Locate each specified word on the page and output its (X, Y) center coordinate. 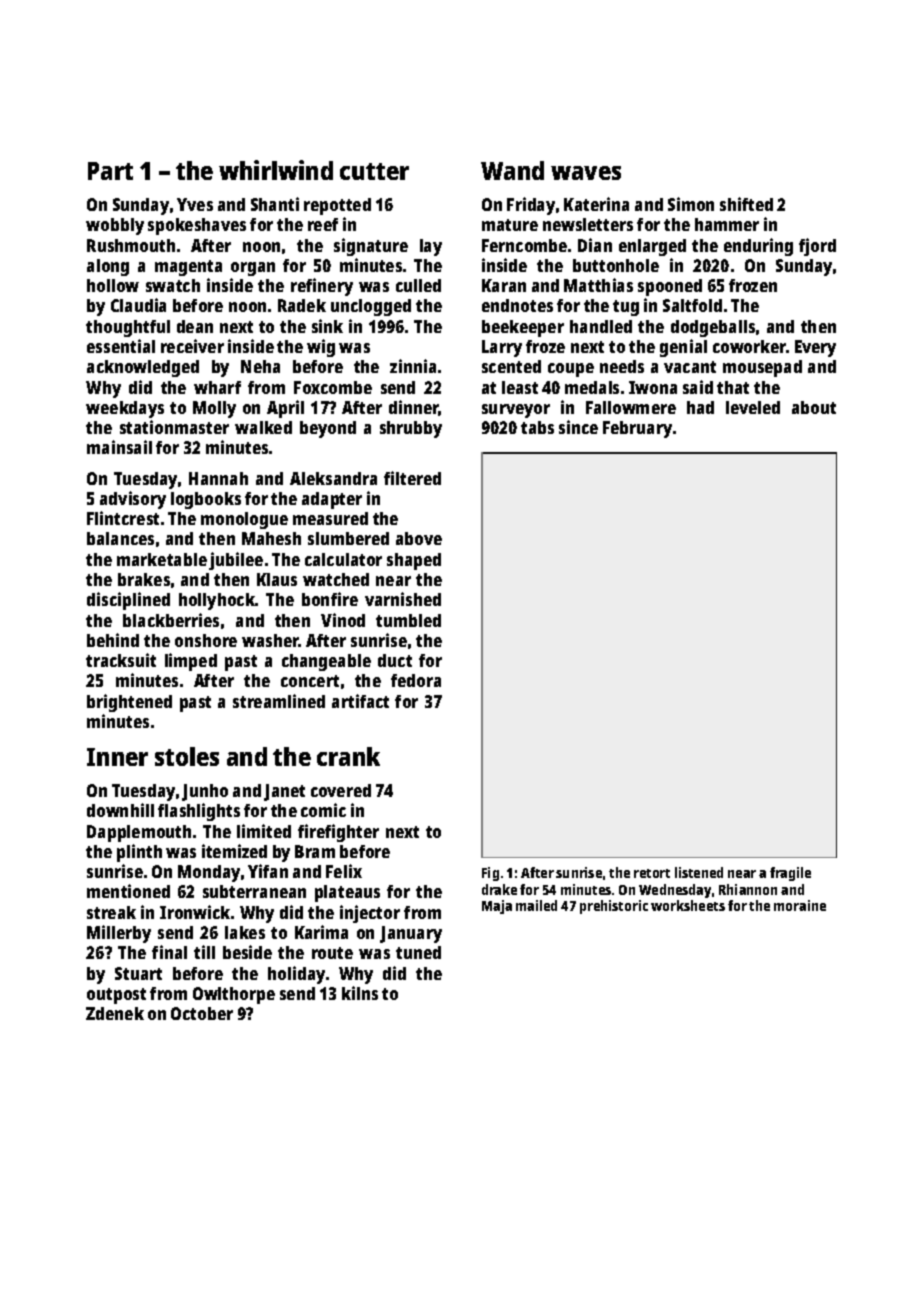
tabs (537, 427)
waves (586, 173)
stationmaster (174, 427)
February (637, 429)
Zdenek (115, 1013)
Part (110, 171)
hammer (727, 224)
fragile (790, 874)
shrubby (411, 429)
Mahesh (271, 538)
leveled (753, 407)
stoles (187, 756)
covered (341, 790)
